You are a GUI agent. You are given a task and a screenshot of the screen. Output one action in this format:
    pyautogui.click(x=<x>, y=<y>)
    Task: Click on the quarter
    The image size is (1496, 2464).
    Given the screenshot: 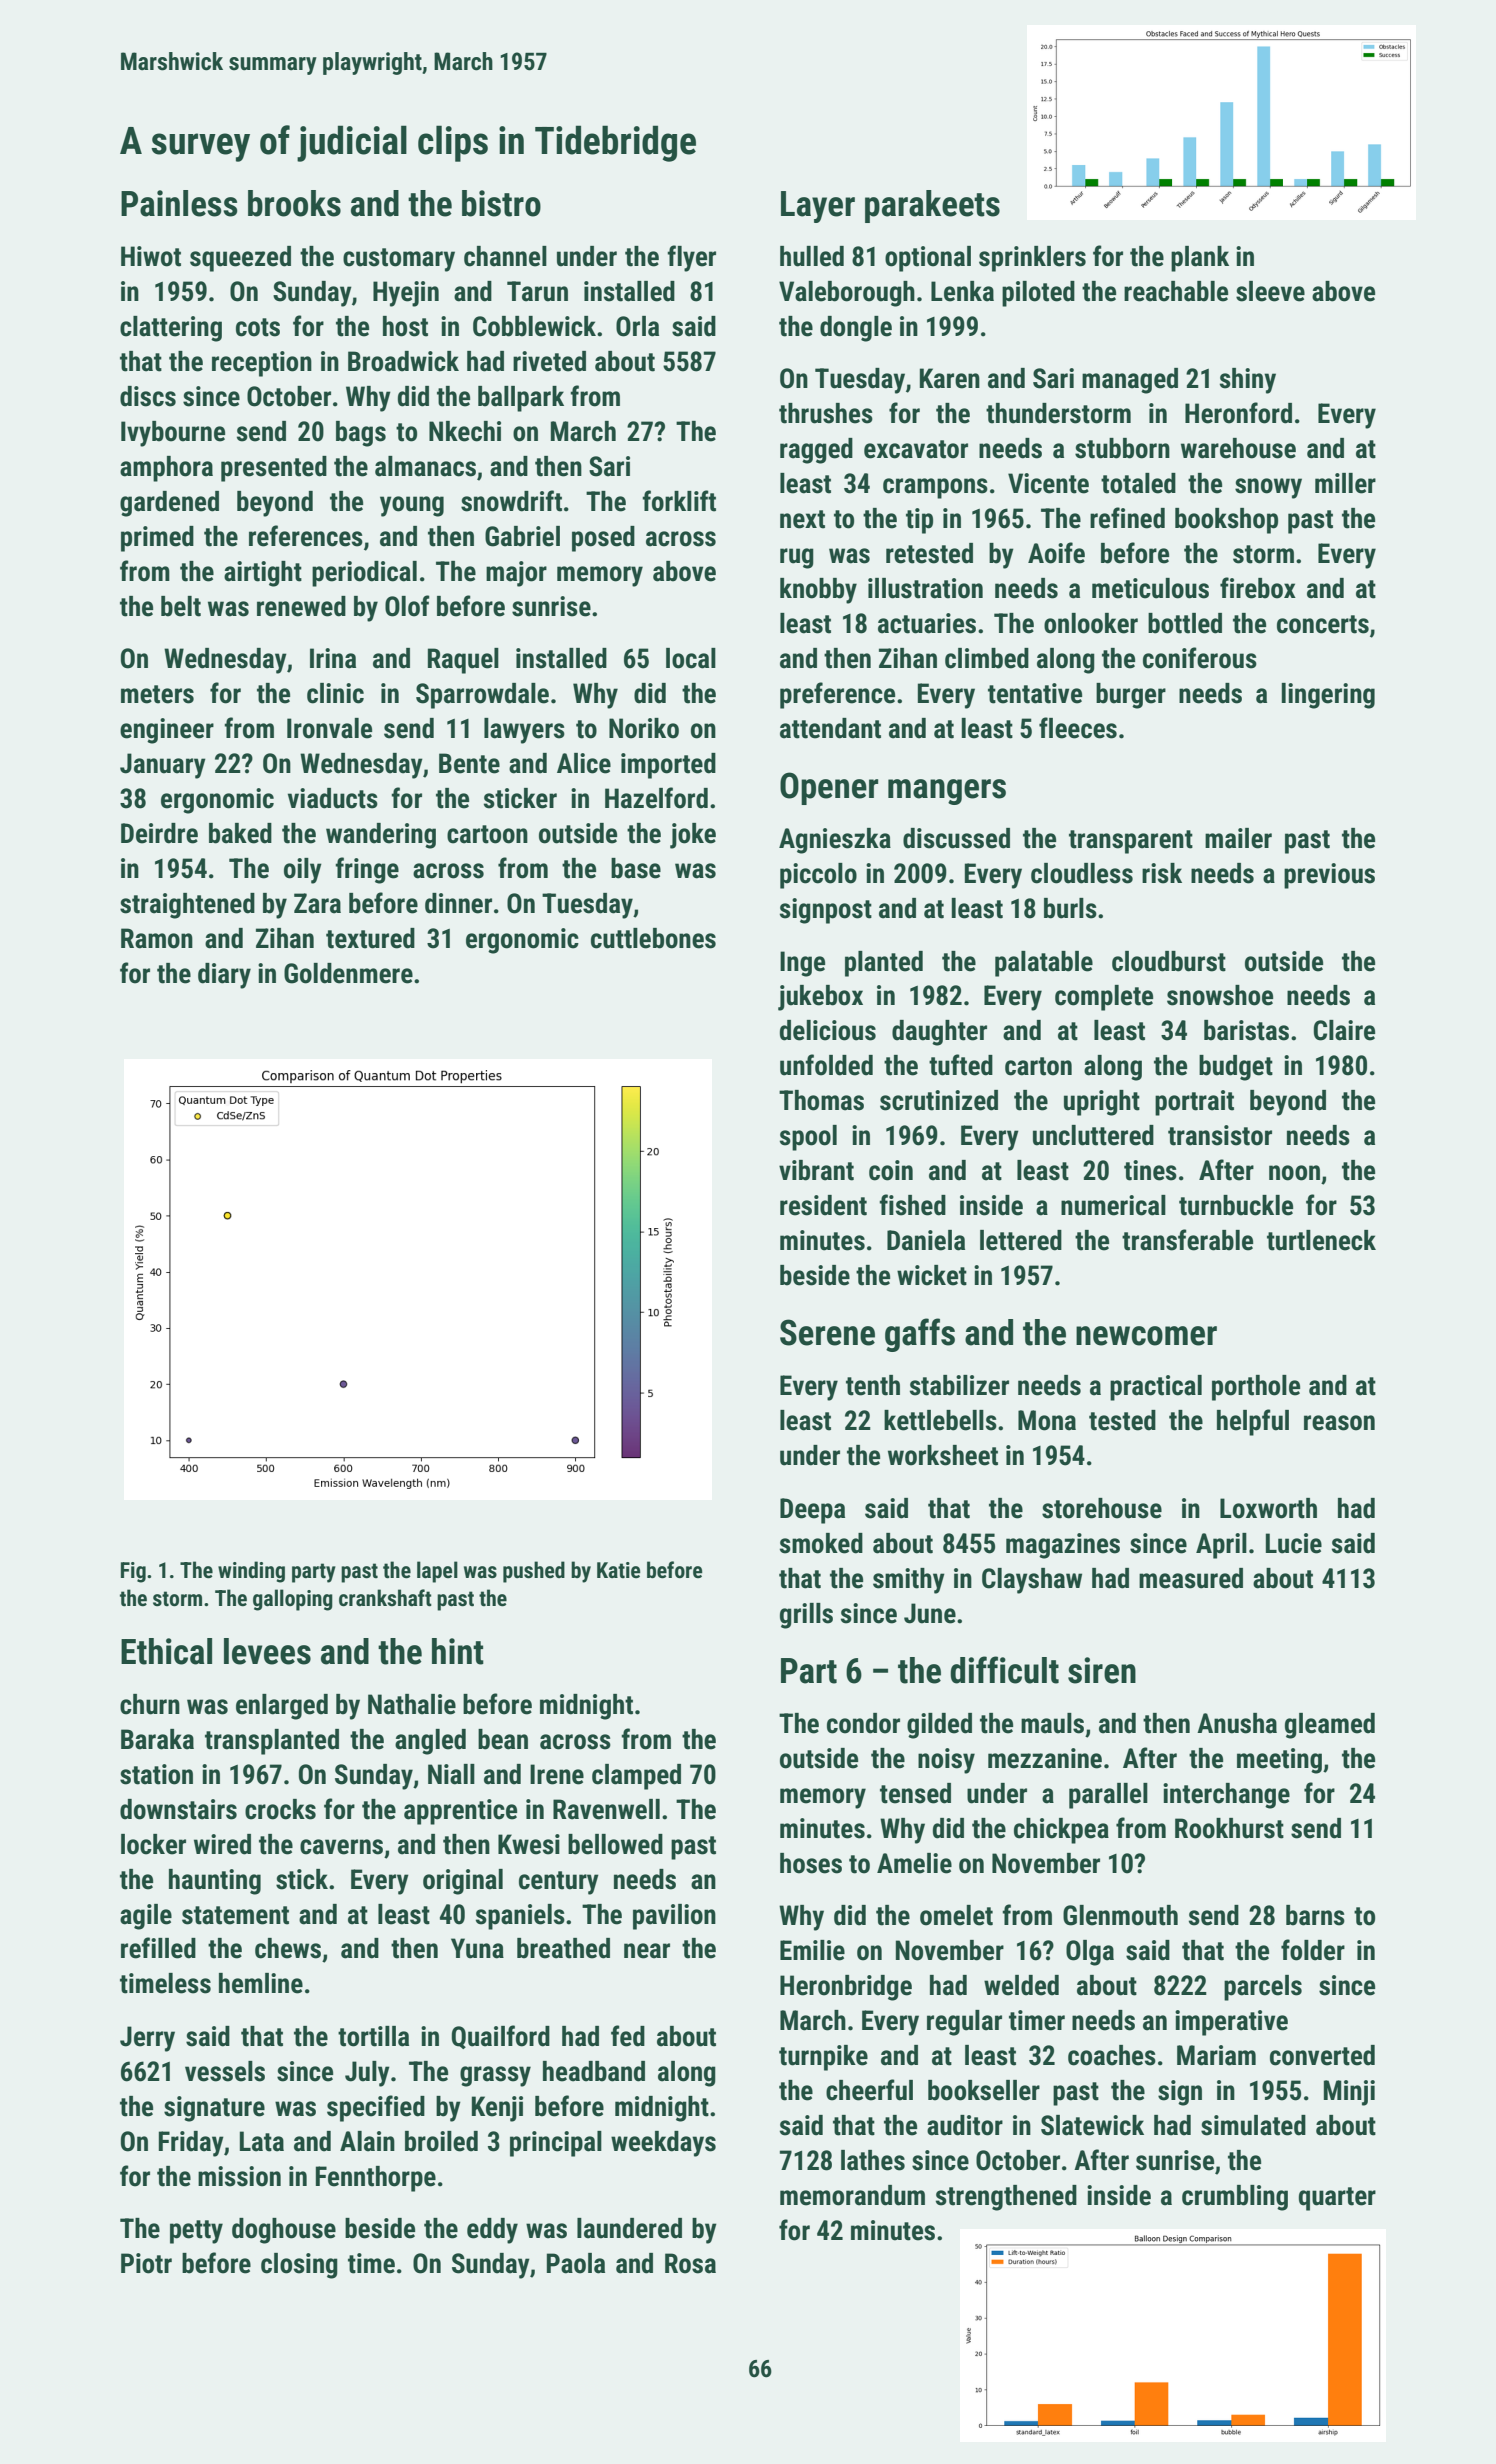 What is the action you would take?
    pyautogui.click(x=1337, y=2199)
